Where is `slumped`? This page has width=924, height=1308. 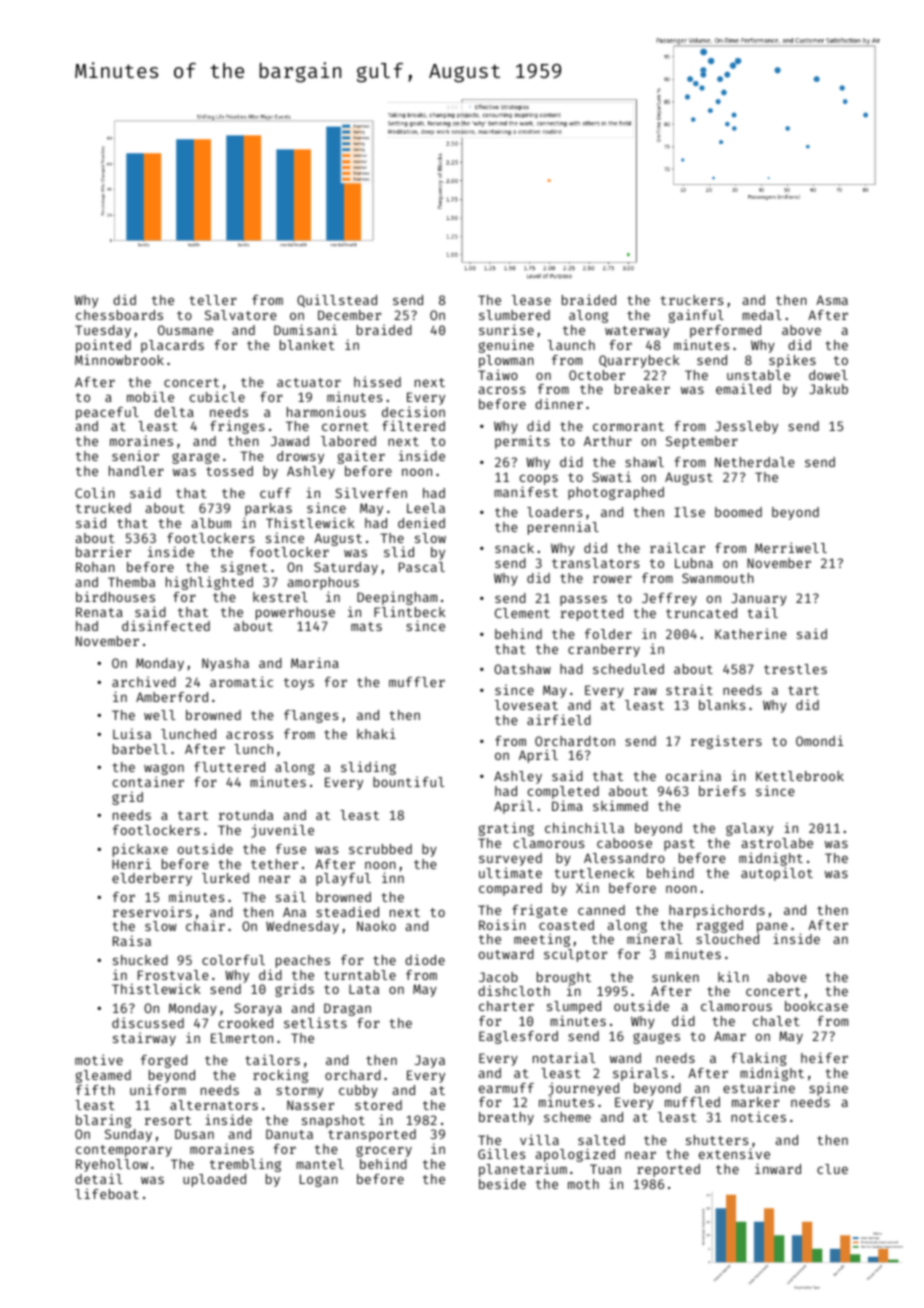 slumped is located at coordinates (574, 1007).
